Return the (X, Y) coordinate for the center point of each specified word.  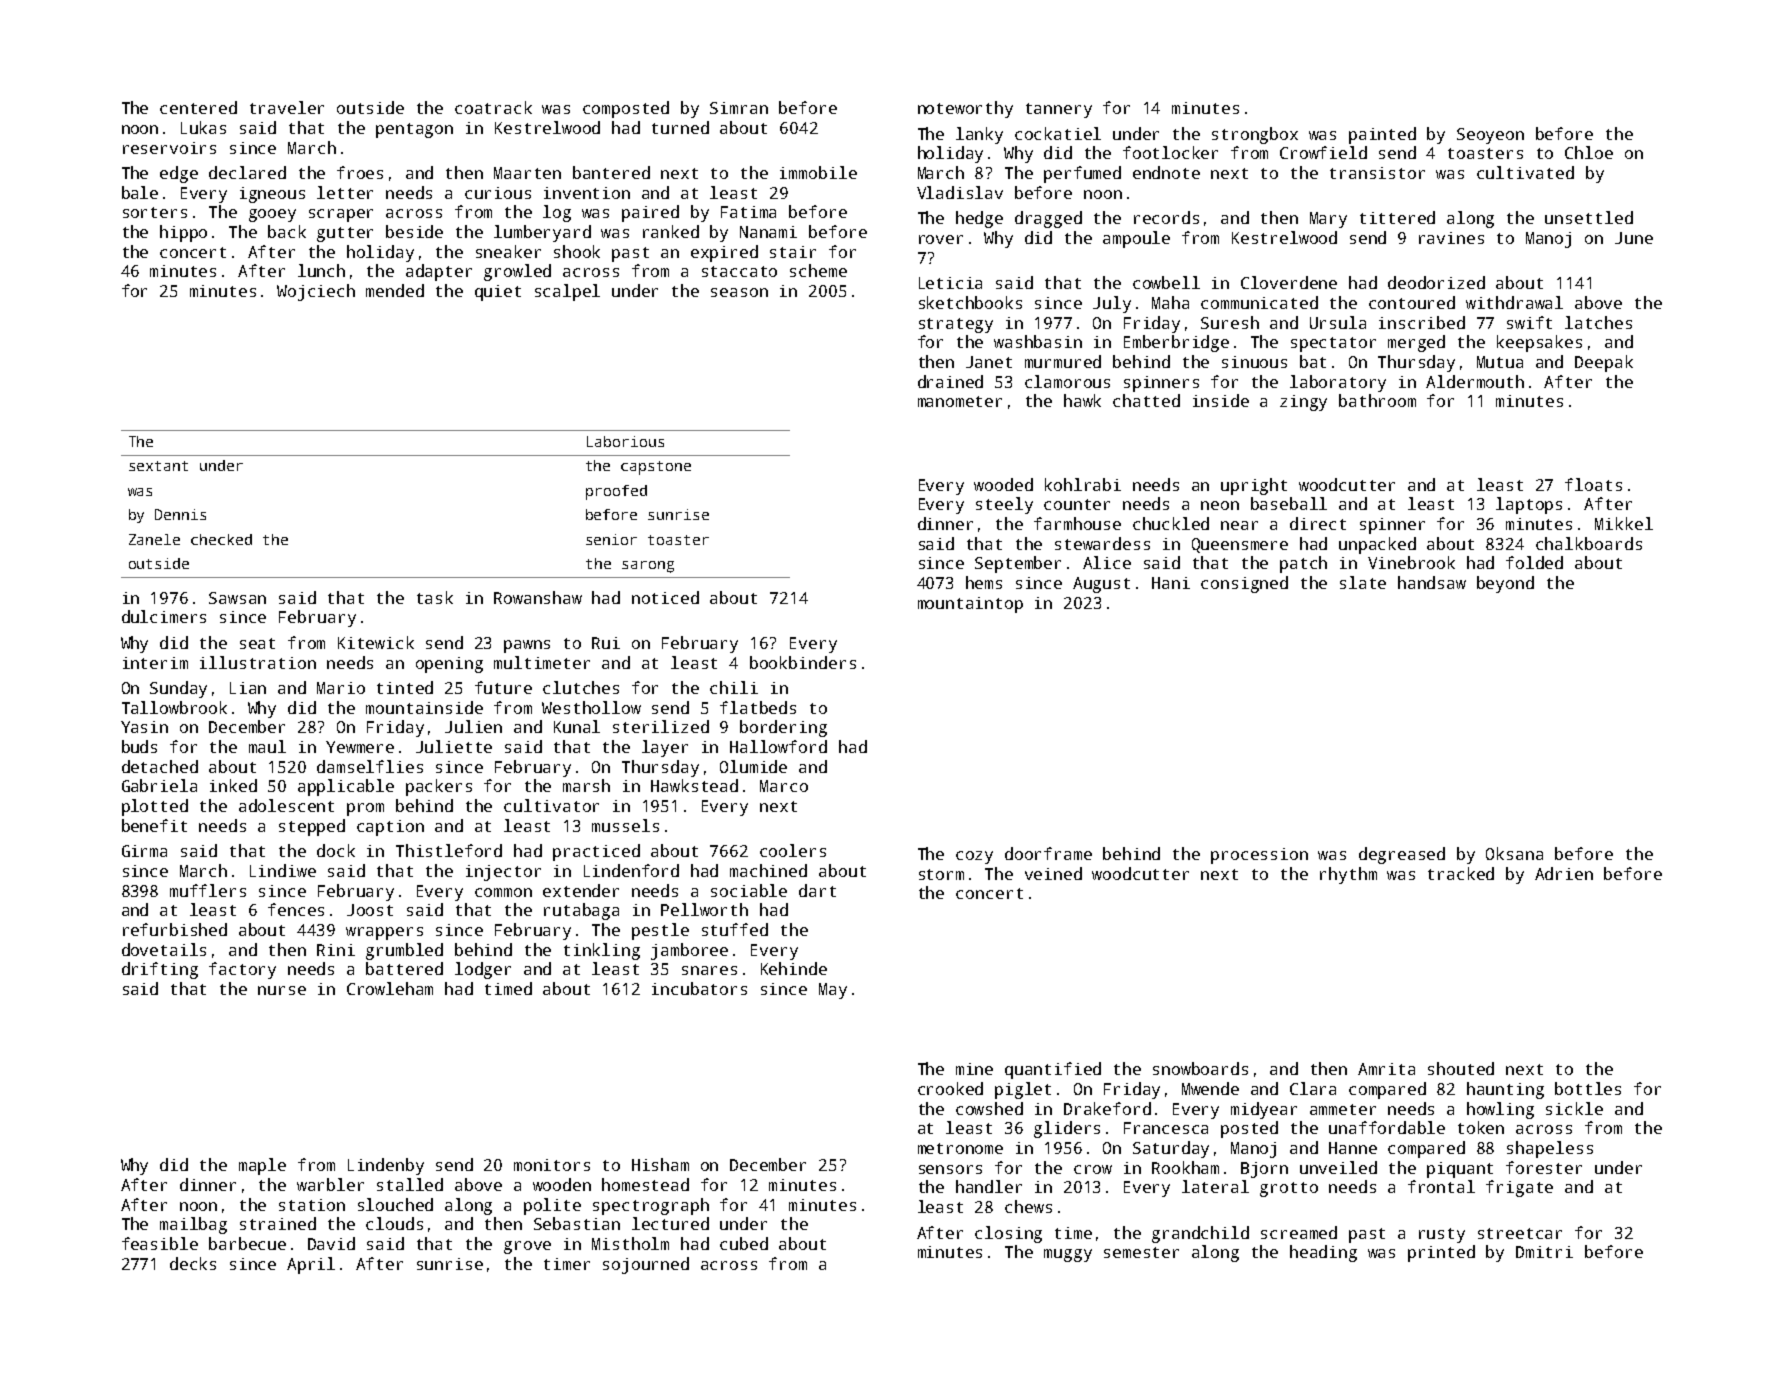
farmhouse (1077, 523)
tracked (1461, 873)
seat (257, 643)
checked (221, 539)
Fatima (748, 212)
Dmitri (1544, 1252)
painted (1382, 135)
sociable (749, 890)
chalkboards (1589, 543)
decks (193, 1263)
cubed (744, 1243)
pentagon (414, 130)
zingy (1303, 403)
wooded (1003, 484)
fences (296, 909)
